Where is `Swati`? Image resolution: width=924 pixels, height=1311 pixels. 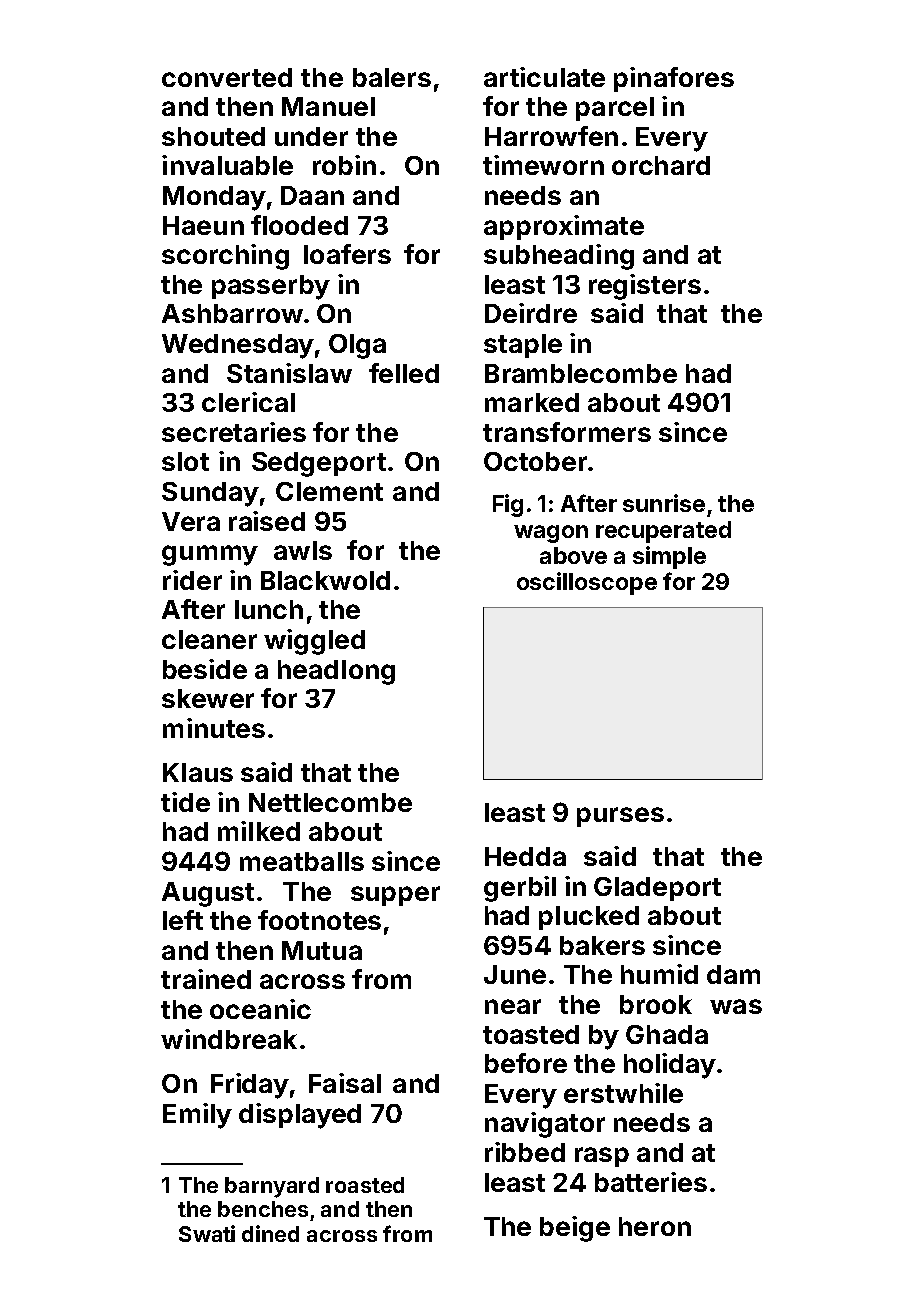
Swati is located at coordinates (207, 1233).
